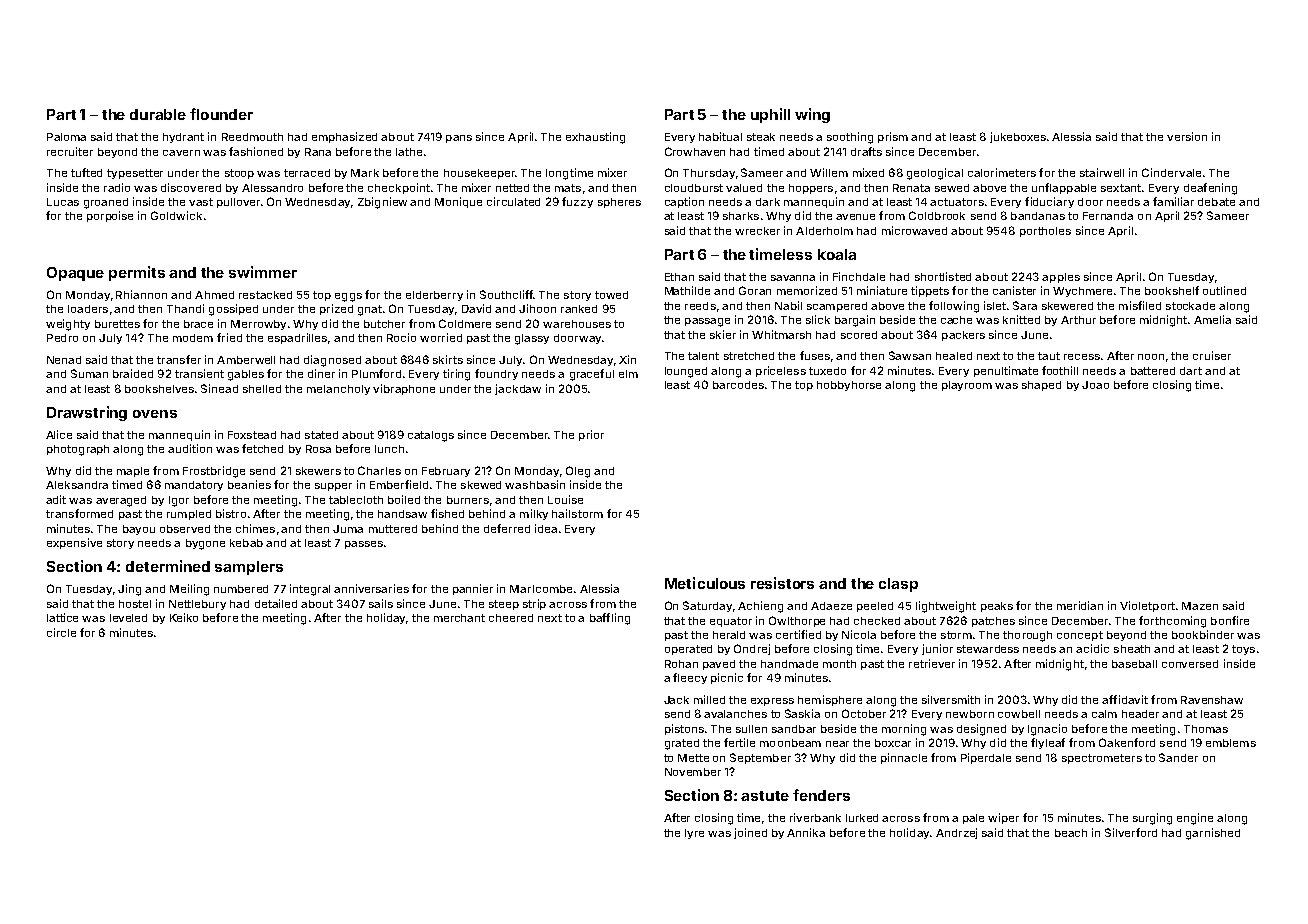 The height and width of the screenshot is (924, 1308). Describe the element at coordinates (1092, 648) in the screenshot. I see `acidic` at that location.
